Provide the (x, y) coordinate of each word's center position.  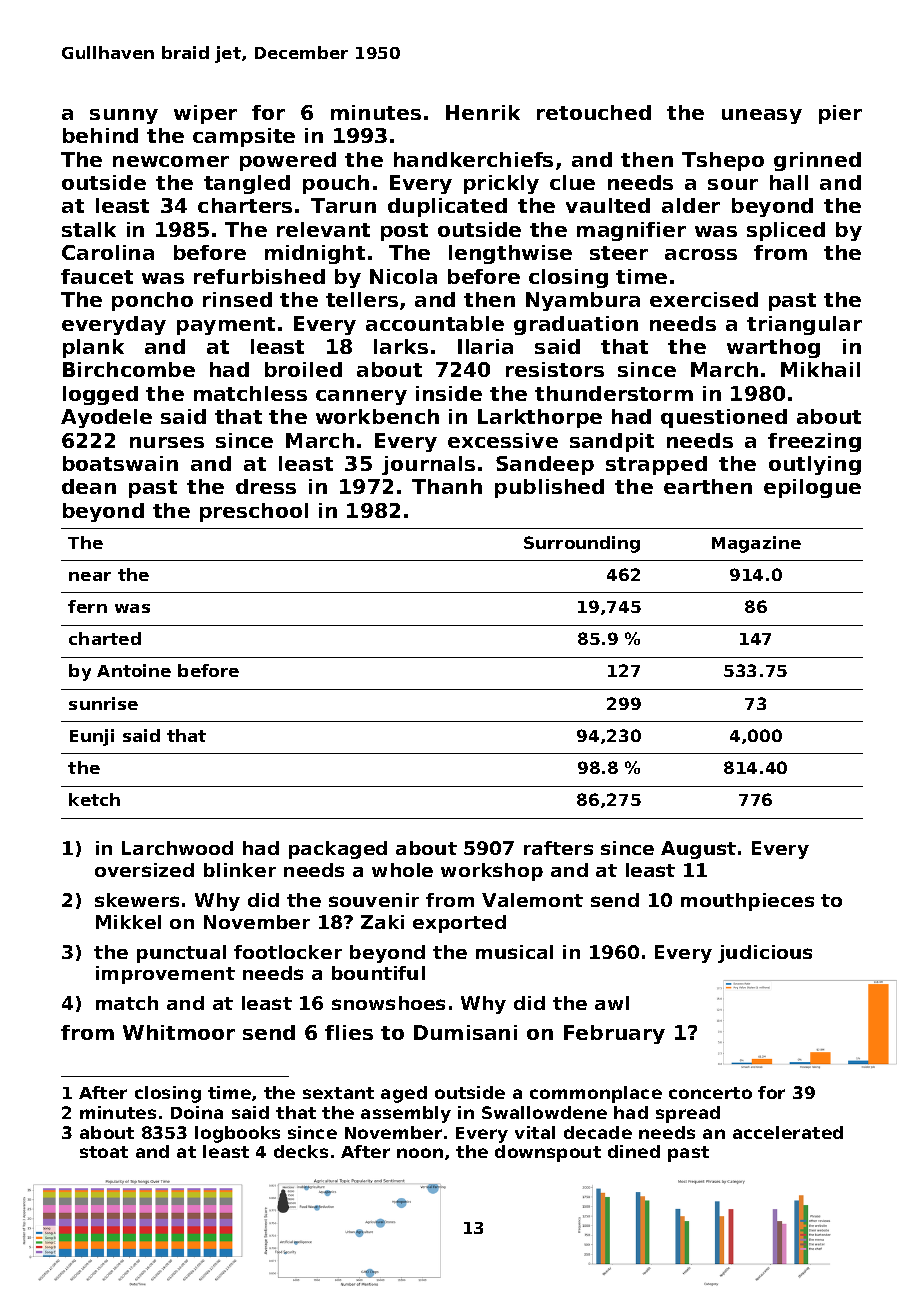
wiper (205, 114)
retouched (594, 112)
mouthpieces (747, 902)
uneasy (762, 116)
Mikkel (128, 922)
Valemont (532, 900)
